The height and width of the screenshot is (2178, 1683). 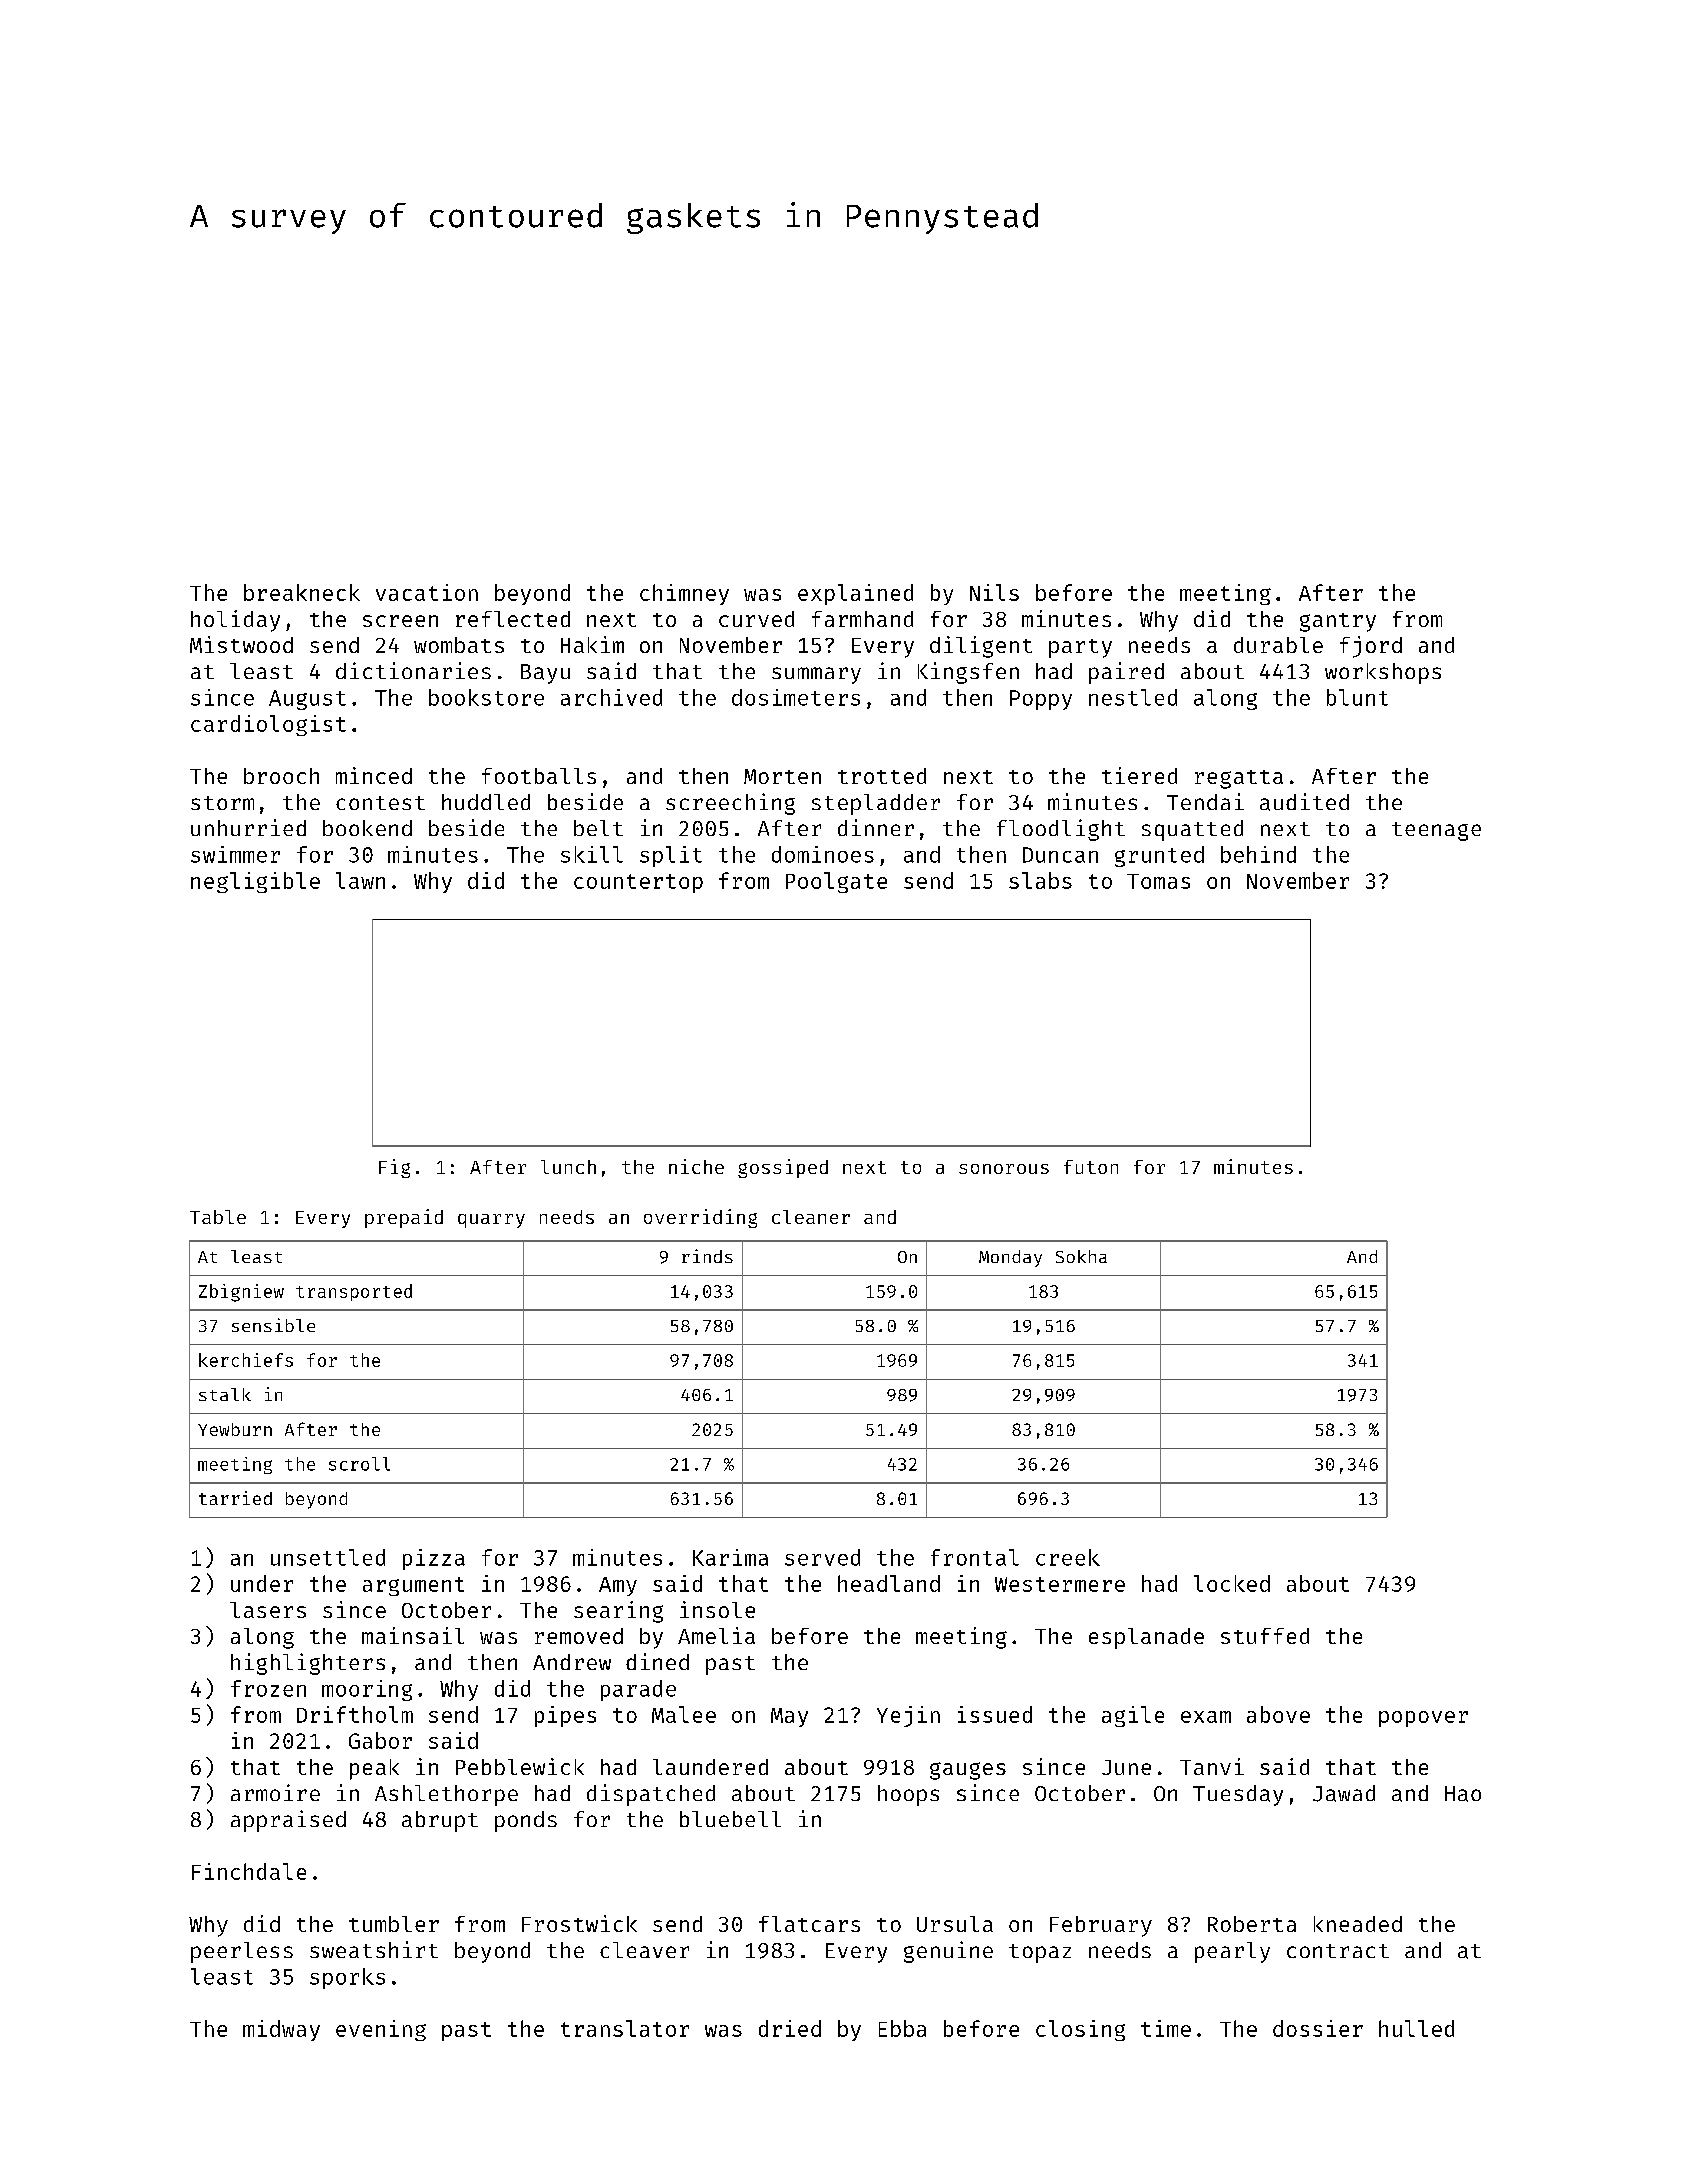 What do you see at coordinates (994, 592) in the screenshot?
I see `Nils` at bounding box center [994, 592].
